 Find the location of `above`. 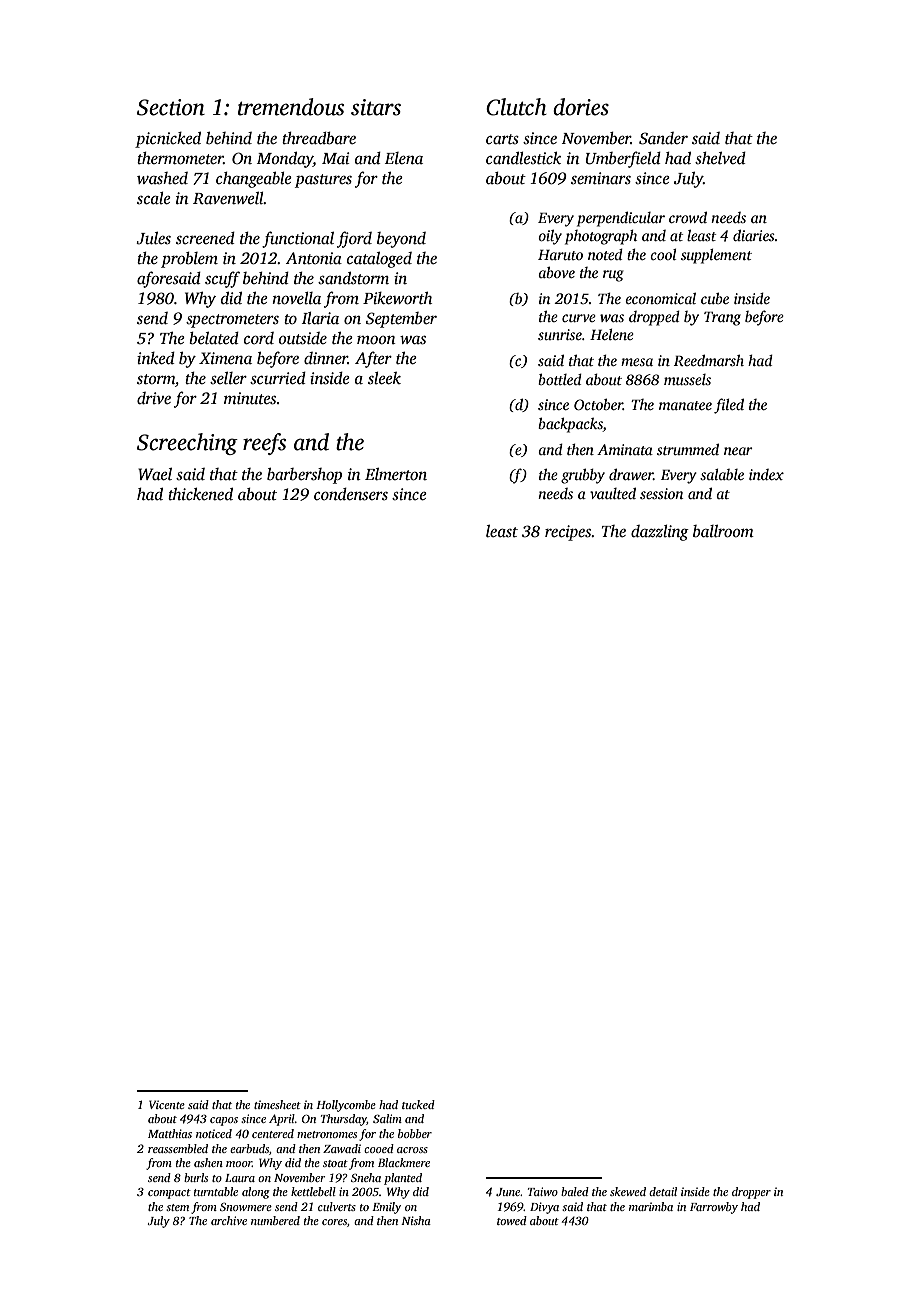

above is located at coordinates (556, 272).
